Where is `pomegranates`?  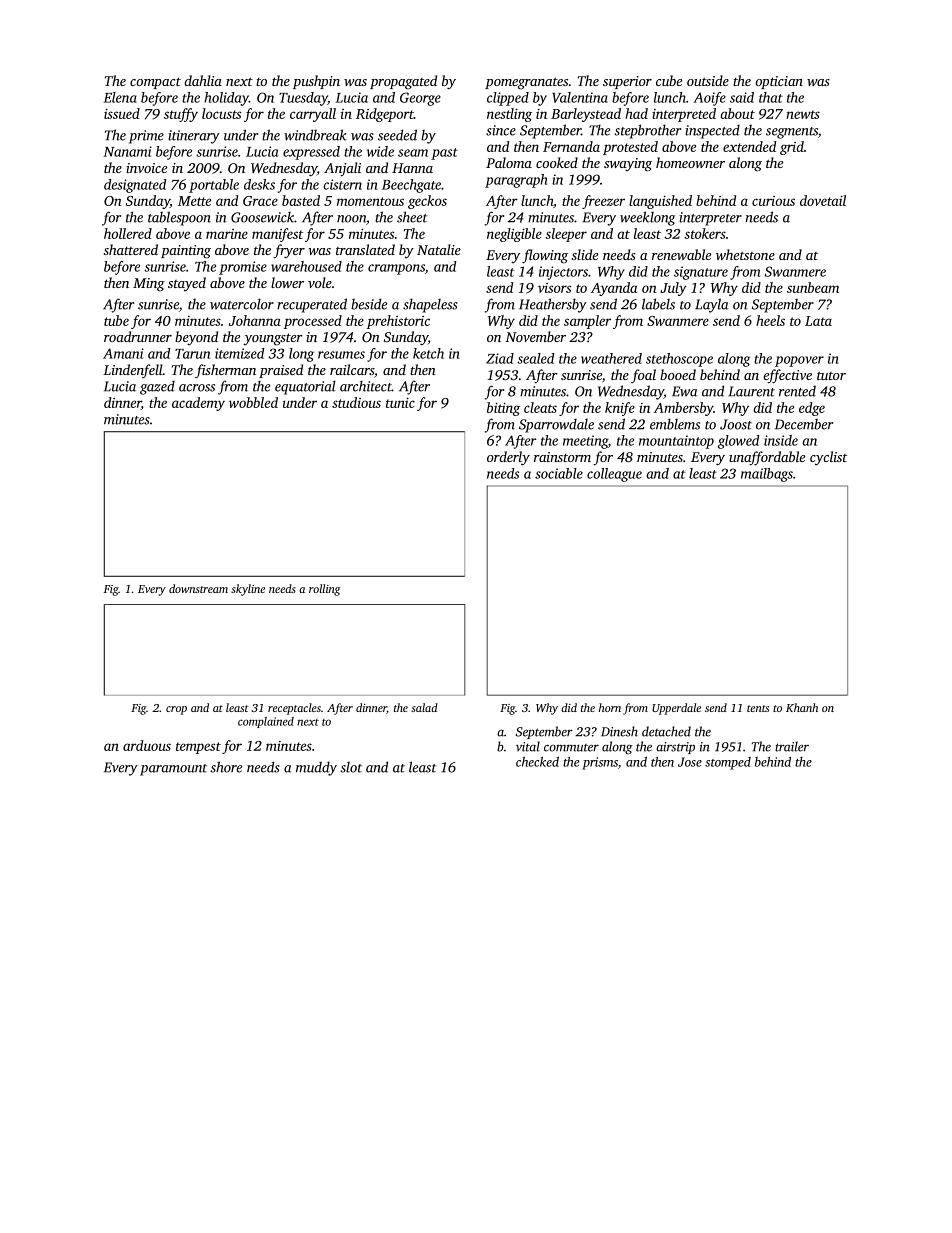
pomegranates is located at coordinates (526, 83).
